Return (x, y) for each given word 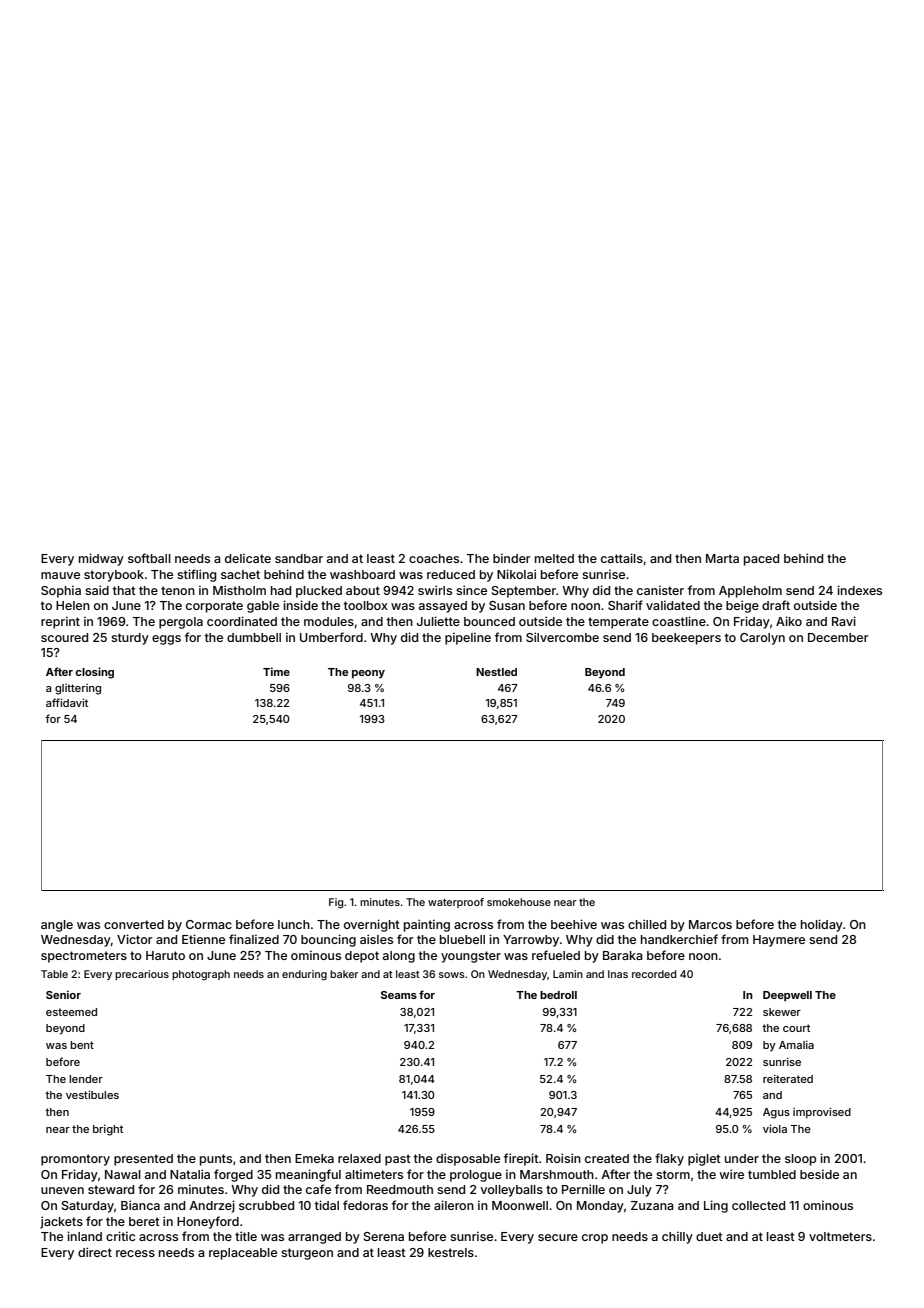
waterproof (456, 903)
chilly (677, 1237)
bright (108, 1130)
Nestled (496, 672)
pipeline (468, 638)
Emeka (314, 1158)
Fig (336, 903)
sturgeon (307, 1254)
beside (819, 1174)
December (838, 637)
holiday (822, 925)
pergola (181, 623)
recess (135, 1253)
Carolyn (762, 639)
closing (94, 673)
